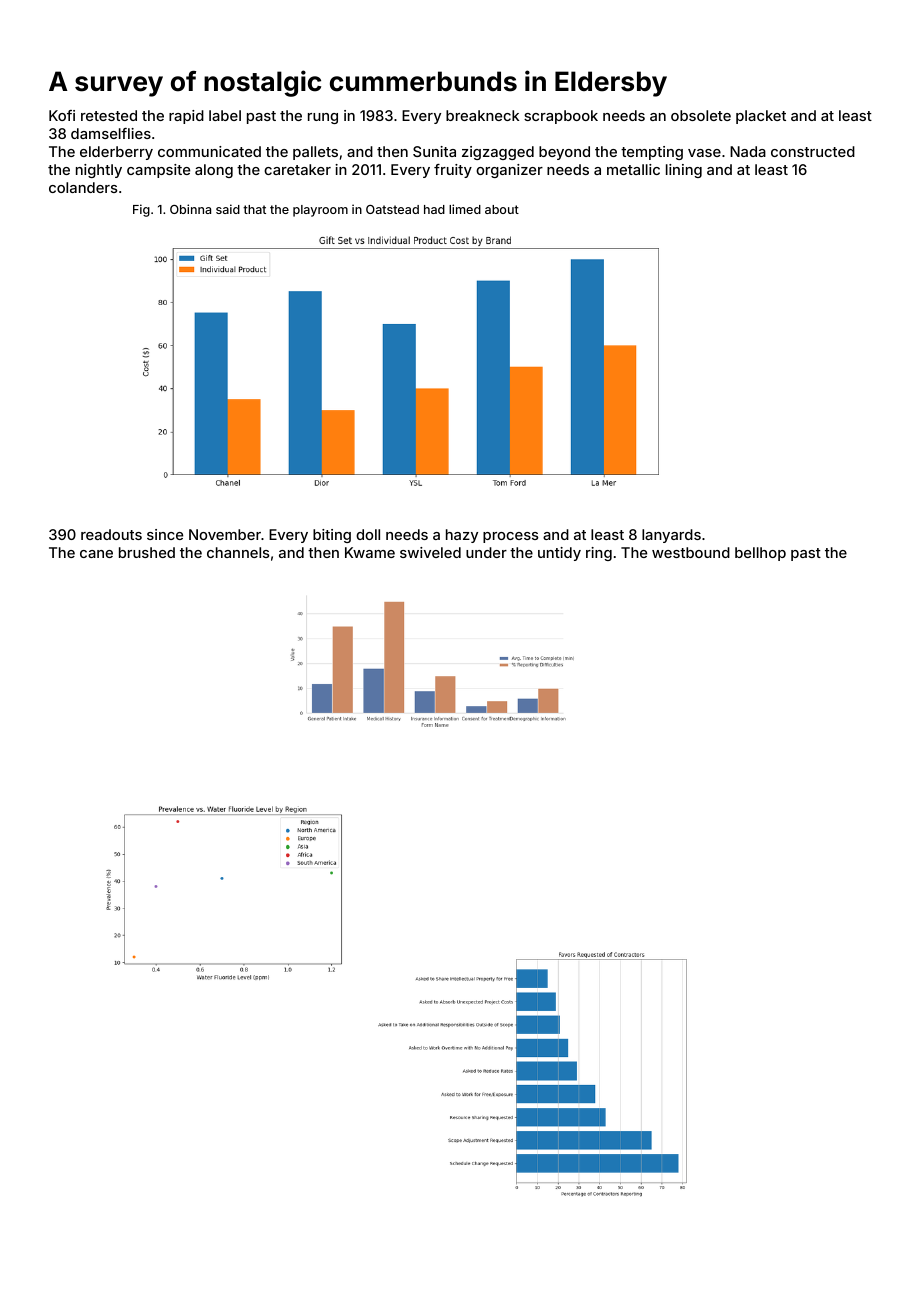 Image resolution: width=924 pixels, height=1308 pixels. I want to click on Obinna, so click(190, 209).
